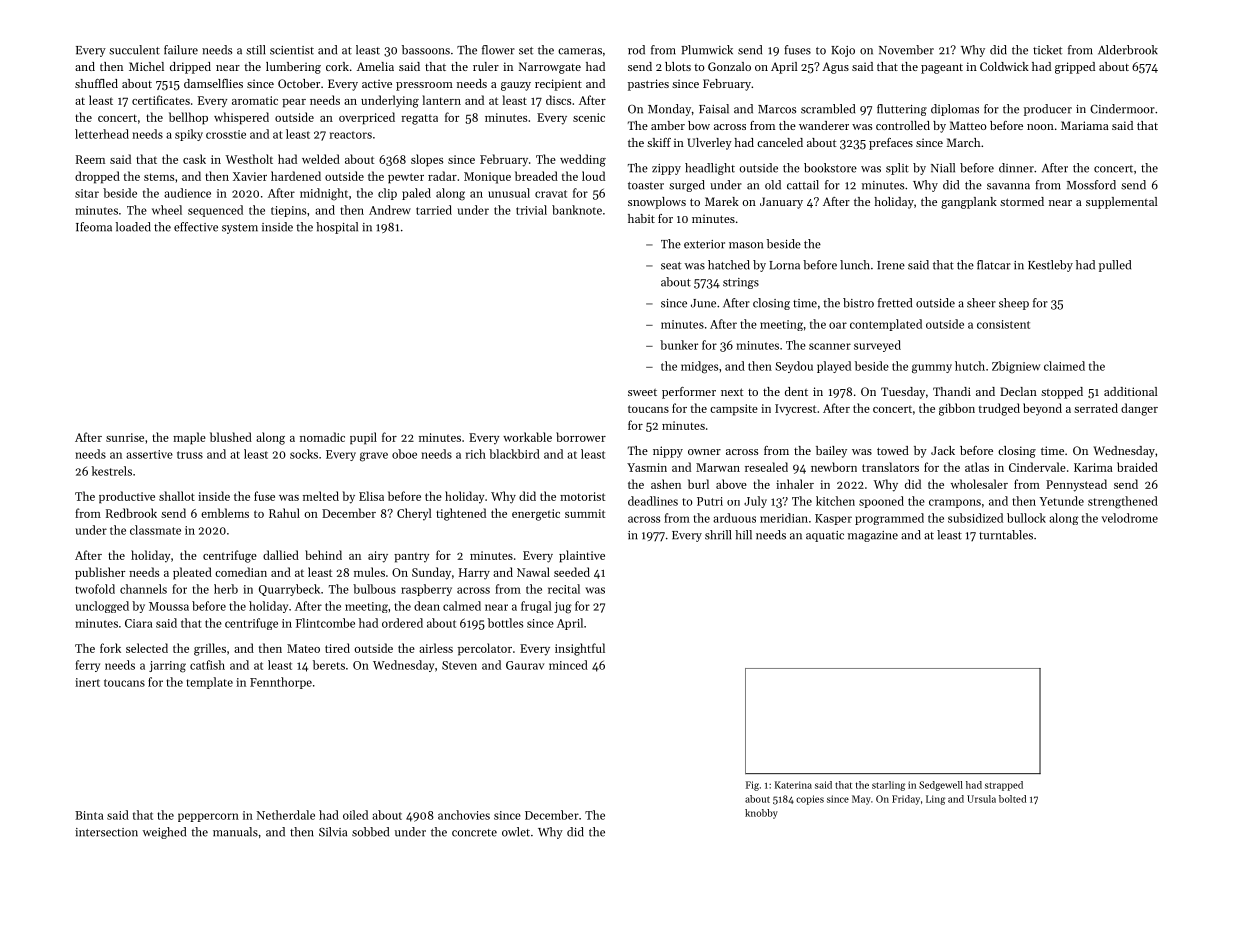 The width and height of the page is (1233, 952). I want to click on Silvia, so click(333, 832).
